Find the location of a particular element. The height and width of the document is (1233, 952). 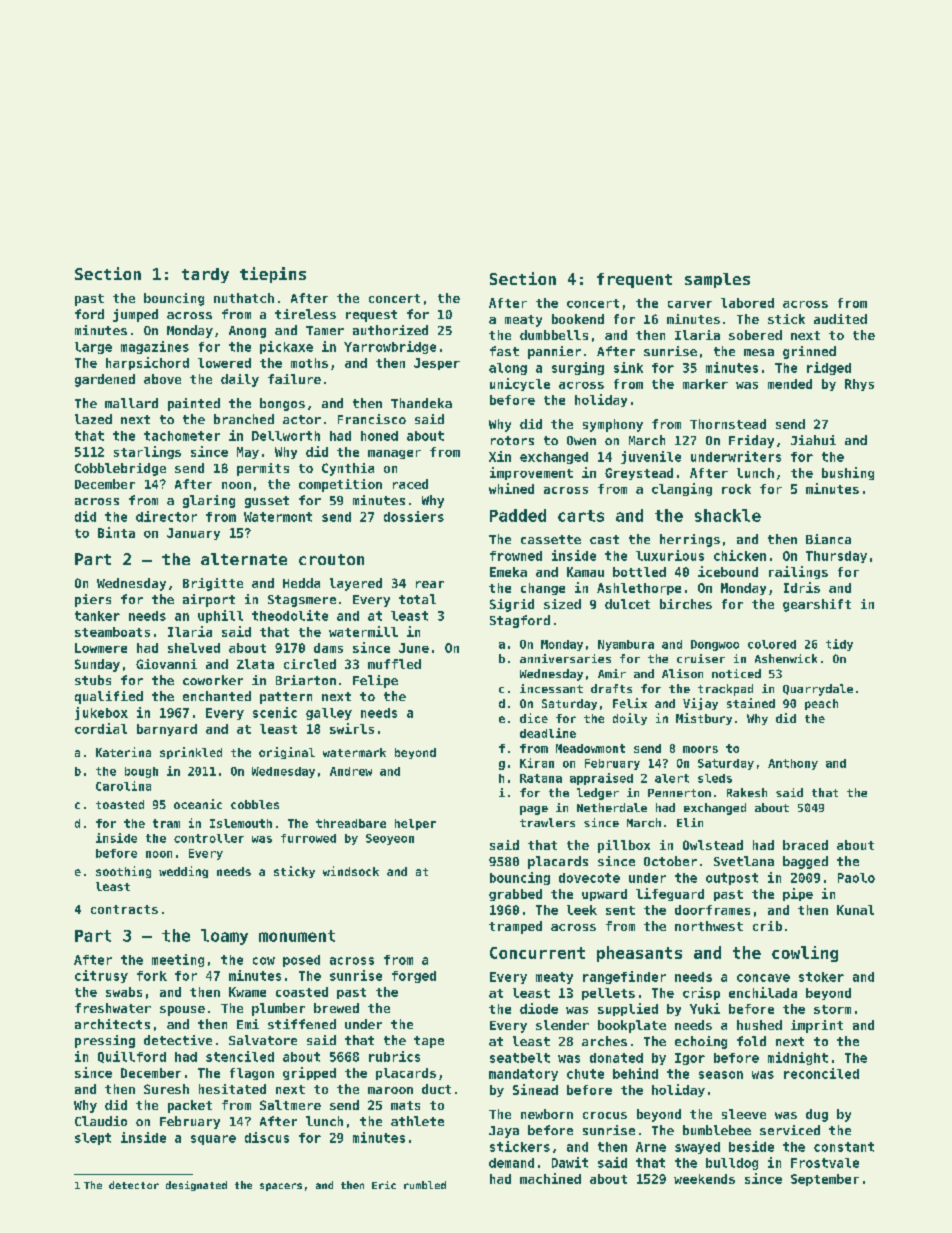

above is located at coordinates (162, 379).
